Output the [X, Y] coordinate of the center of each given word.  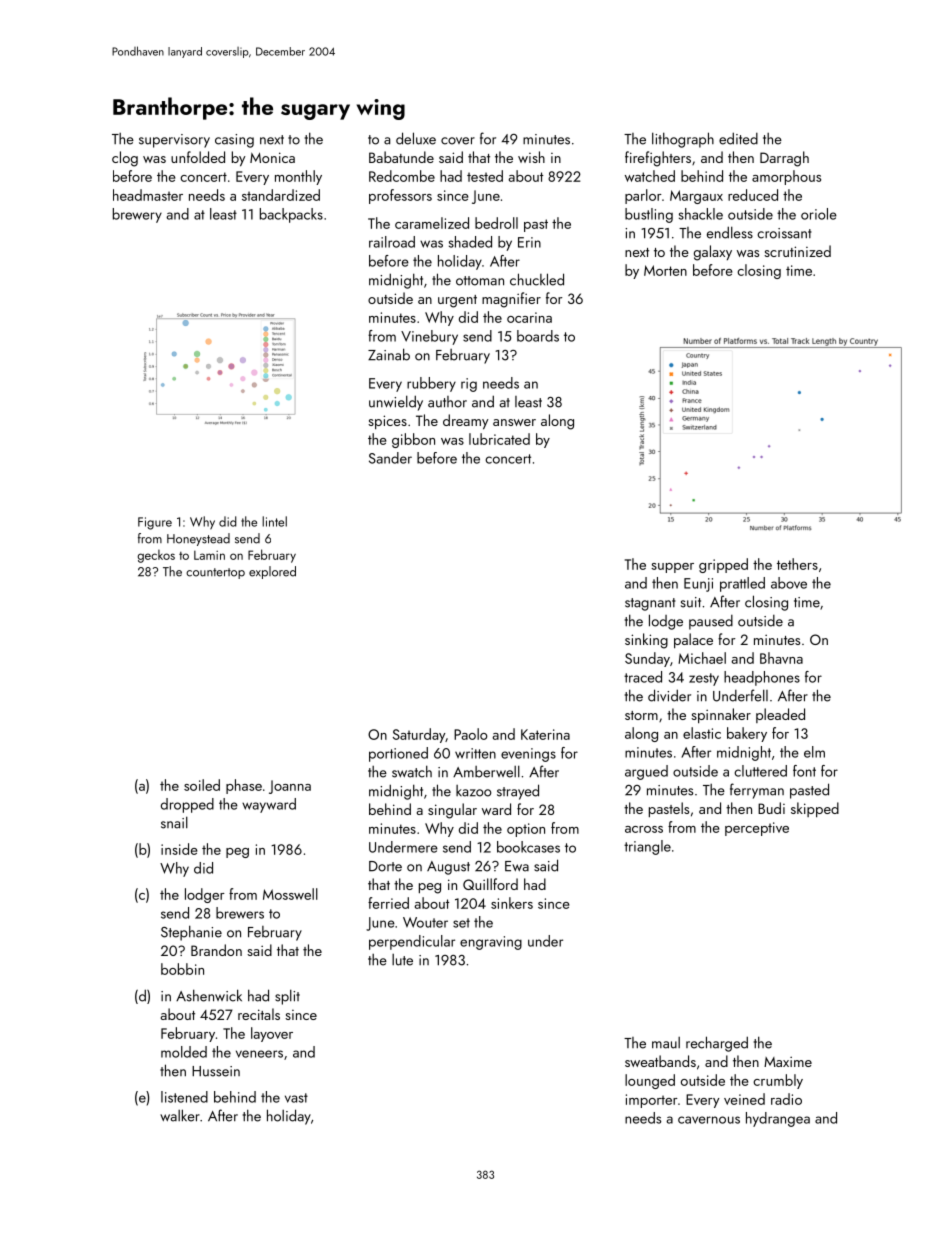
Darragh [784, 159]
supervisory [174, 141]
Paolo [471, 734]
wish [531, 157]
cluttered [760, 771]
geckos [156, 556]
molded [184, 1052]
